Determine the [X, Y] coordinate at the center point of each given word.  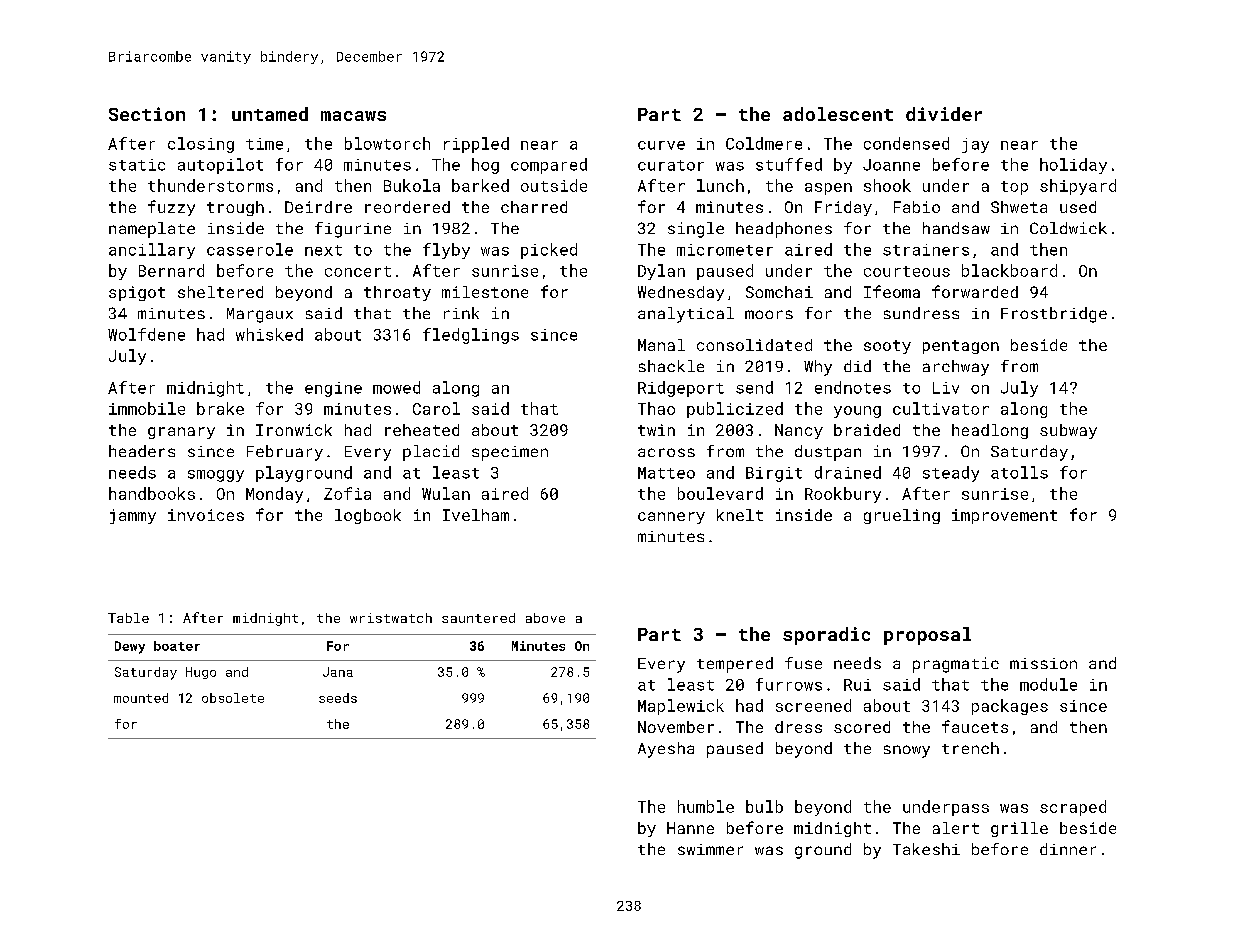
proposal [927, 636]
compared [549, 166]
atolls [1019, 472]
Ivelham [476, 515]
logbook [368, 516]
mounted [141, 698]
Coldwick [1068, 228]
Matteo [666, 473]
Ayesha [666, 750]
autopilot [220, 166]
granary [181, 433]
